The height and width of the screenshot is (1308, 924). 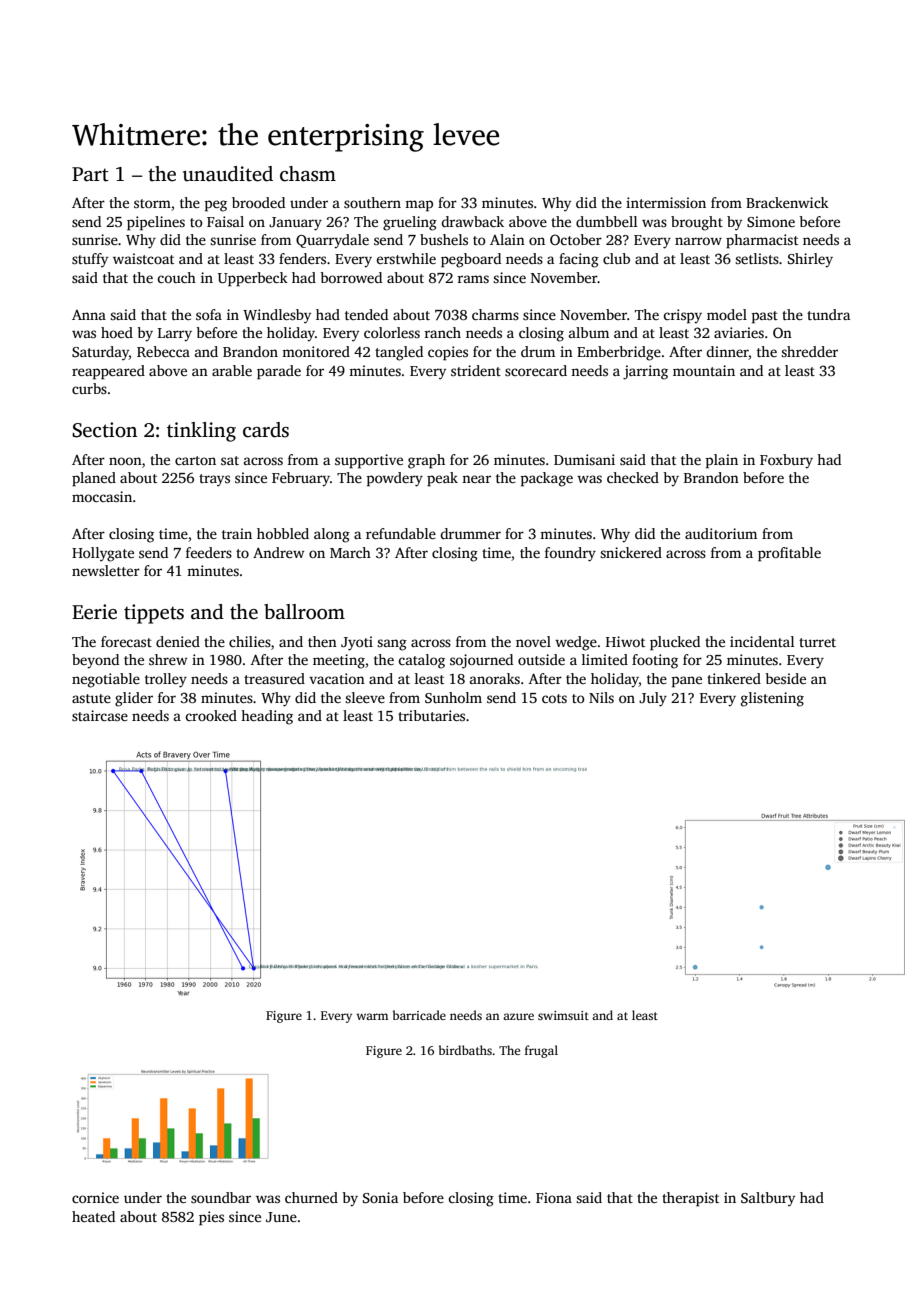 I want to click on swimsuit, so click(x=563, y=1015).
